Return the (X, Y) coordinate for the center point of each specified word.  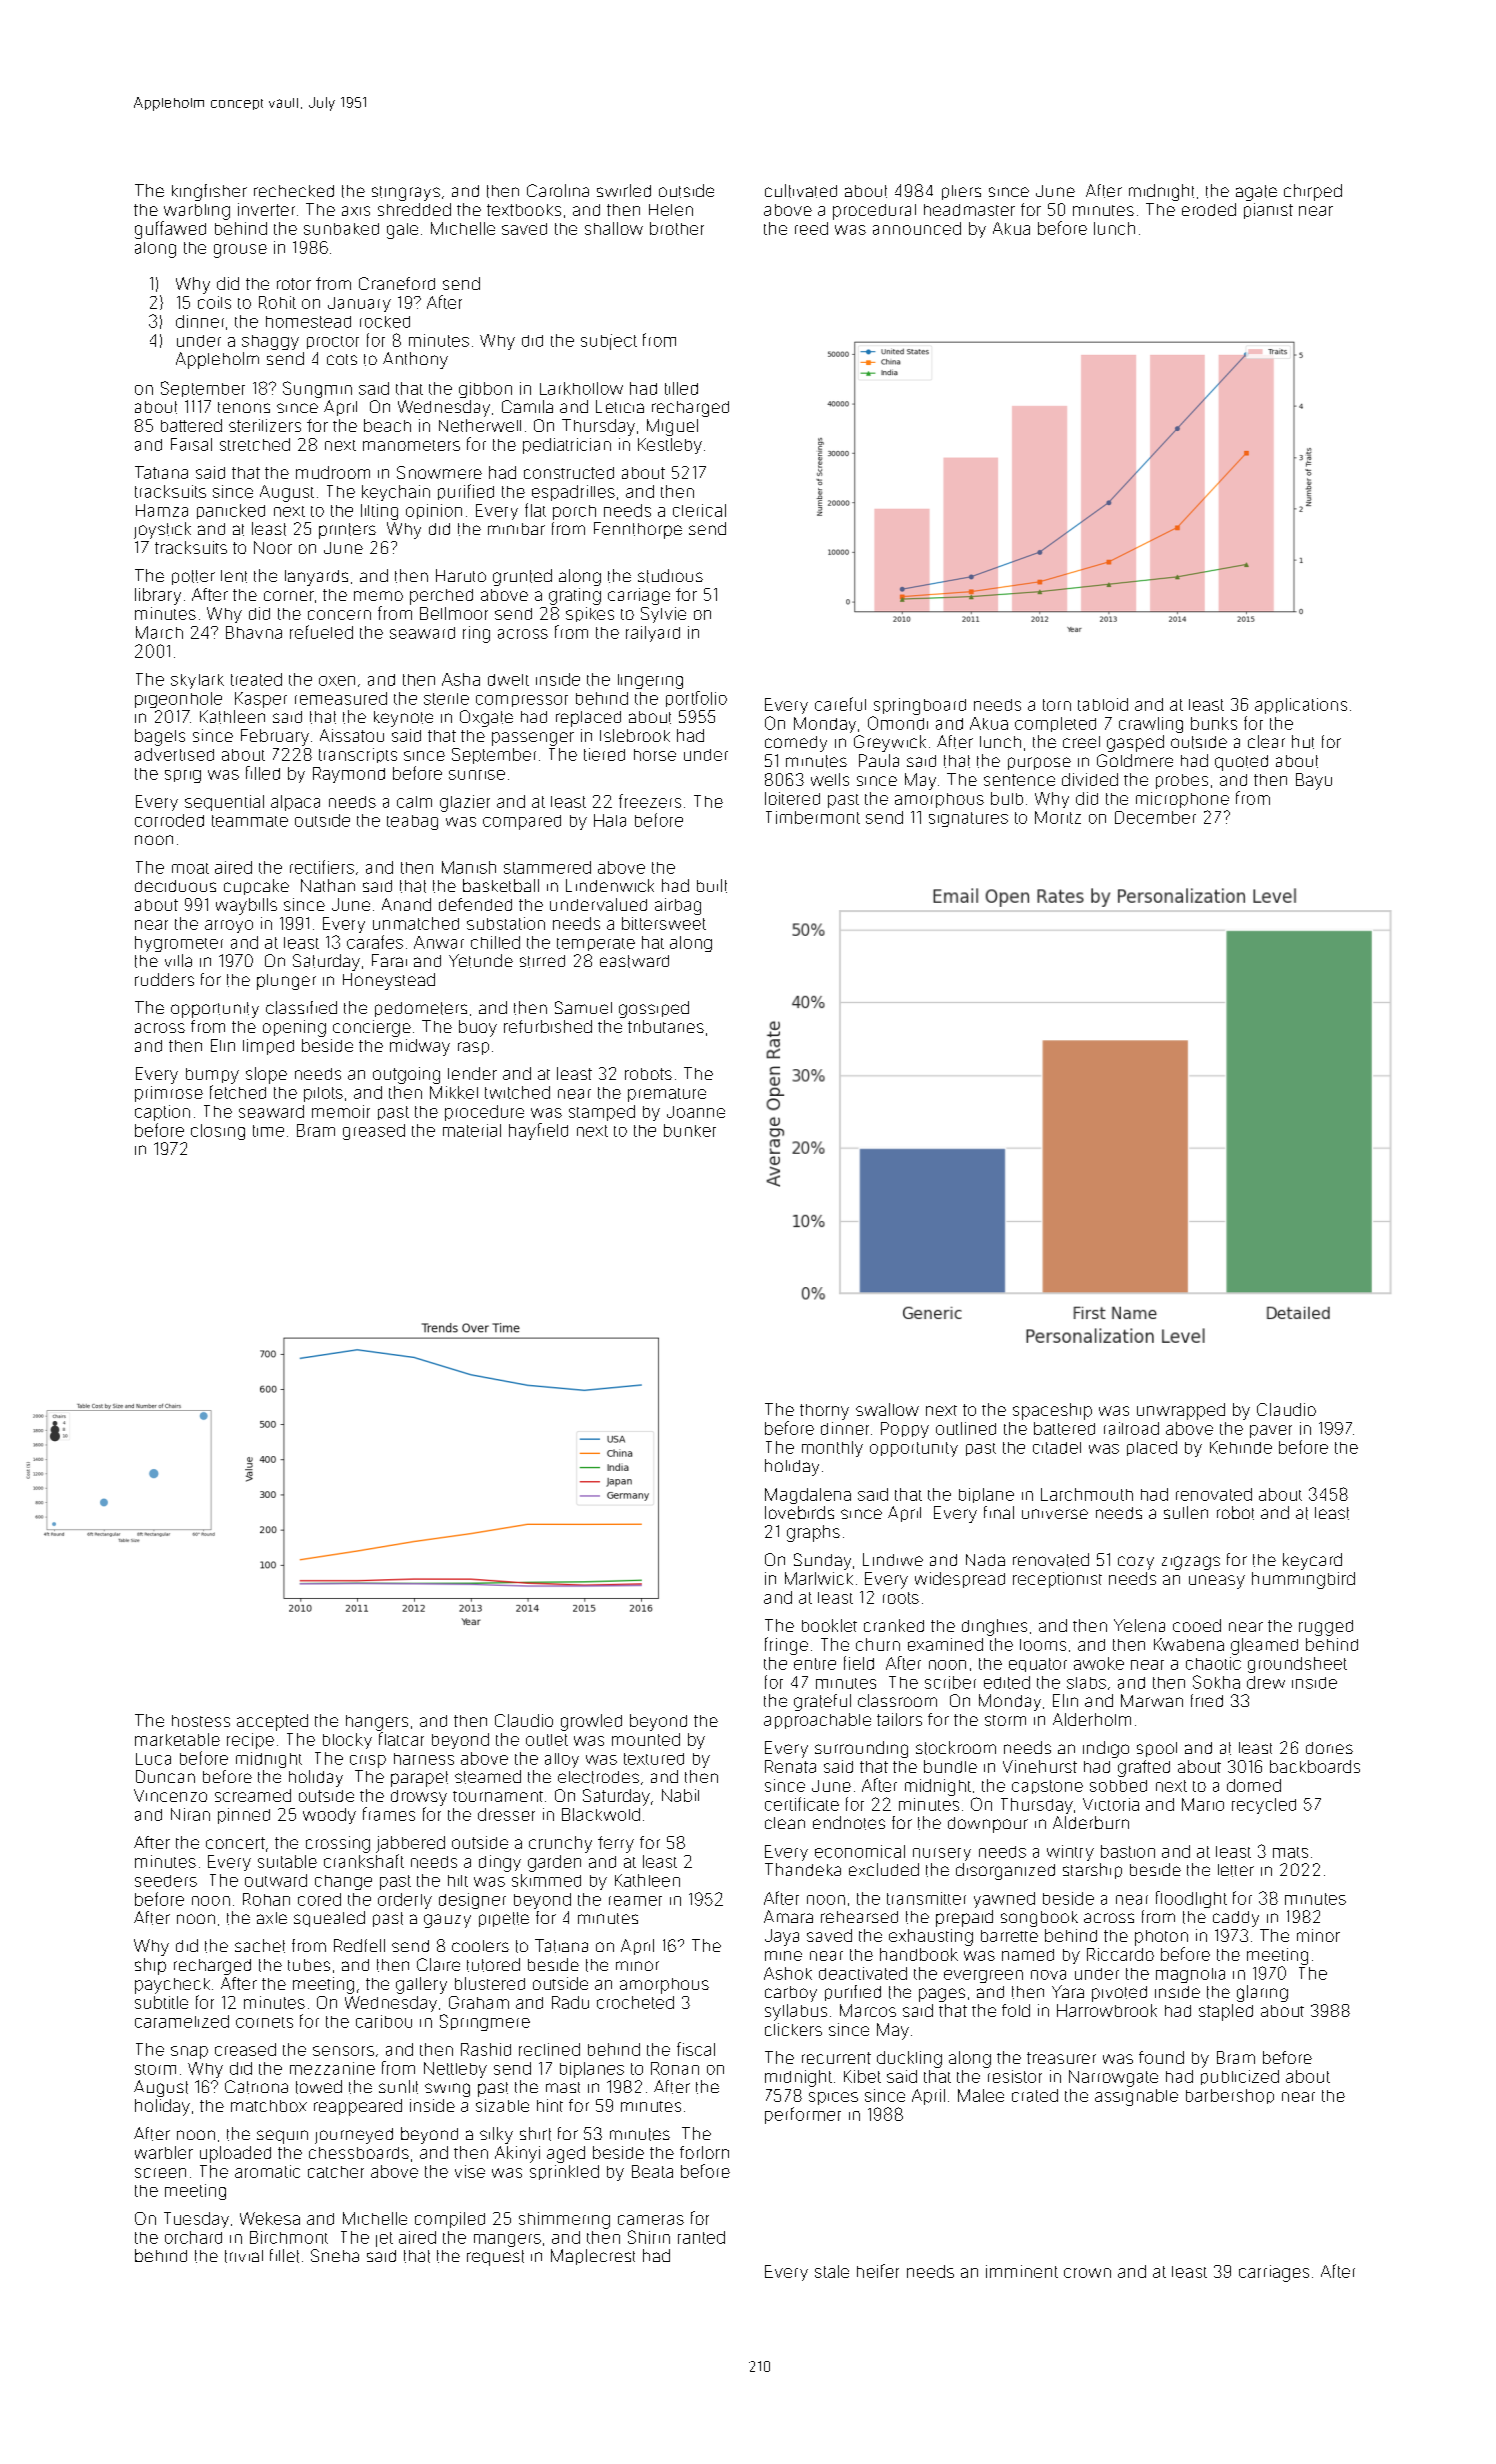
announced (917, 228)
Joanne (696, 1112)
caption (162, 1113)
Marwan (1152, 1700)
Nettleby (455, 2070)
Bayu (1314, 781)
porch (574, 512)
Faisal (191, 444)
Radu (570, 2002)
